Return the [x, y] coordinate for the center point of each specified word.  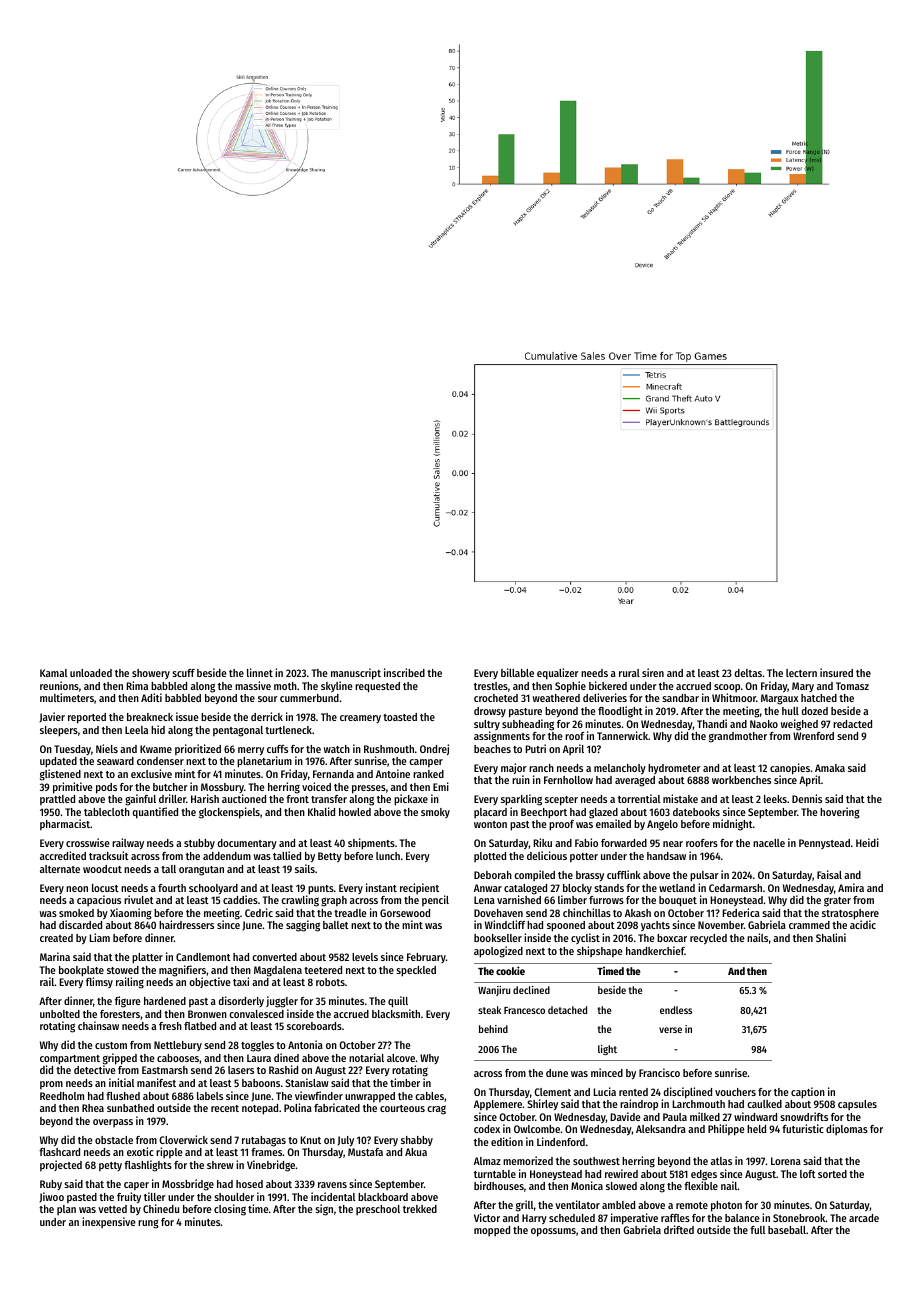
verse [670, 1030]
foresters [120, 1014]
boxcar [672, 938]
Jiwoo [51, 1197]
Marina [55, 956]
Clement [552, 1092]
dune [557, 1073]
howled [355, 812]
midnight [733, 825]
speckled [416, 971]
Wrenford [813, 736]
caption [808, 1093]
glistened [60, 775]
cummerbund [309, 698]
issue [187, 716]
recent [225, 1108]
